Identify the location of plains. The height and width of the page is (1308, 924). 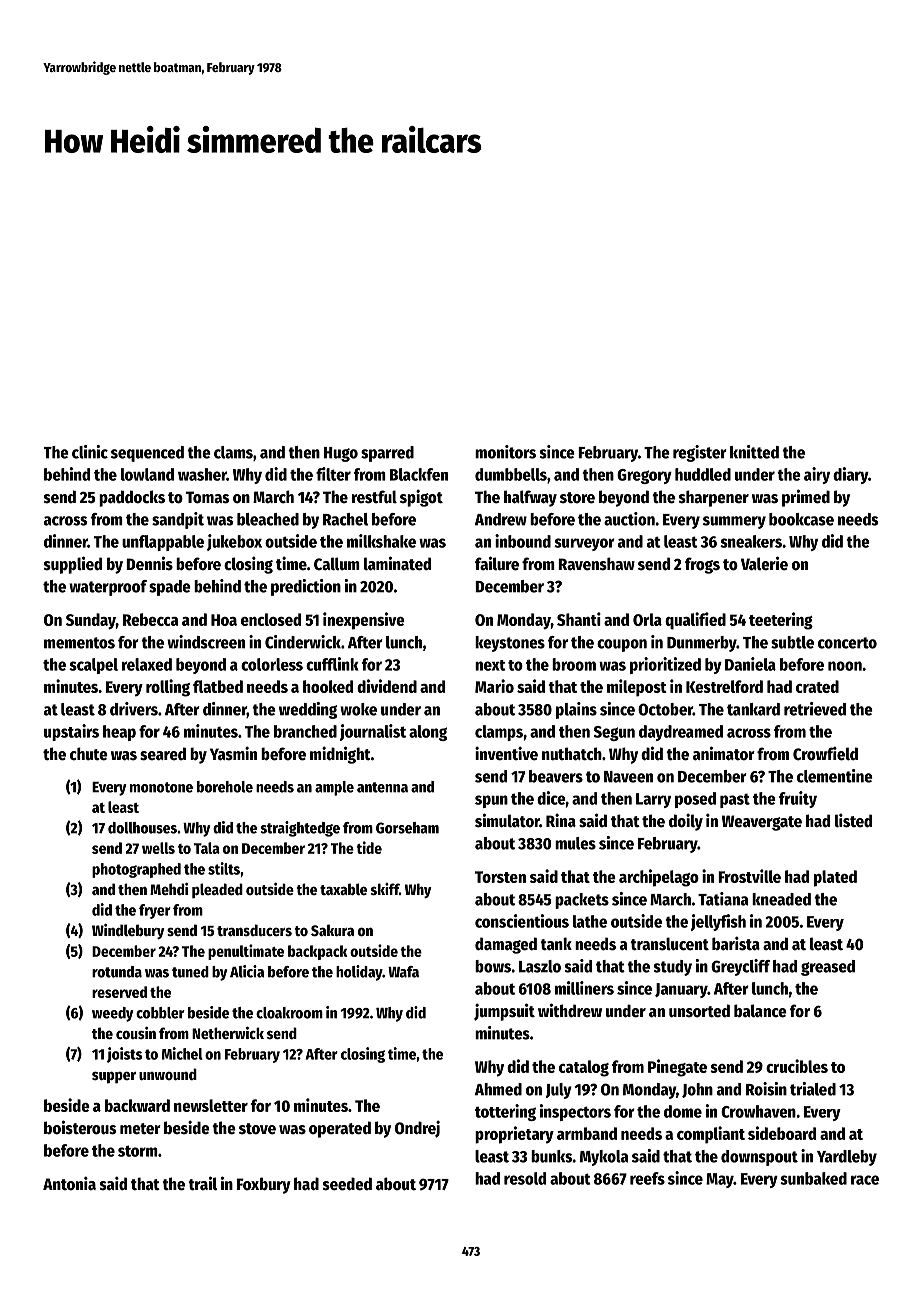
(576, 710).
